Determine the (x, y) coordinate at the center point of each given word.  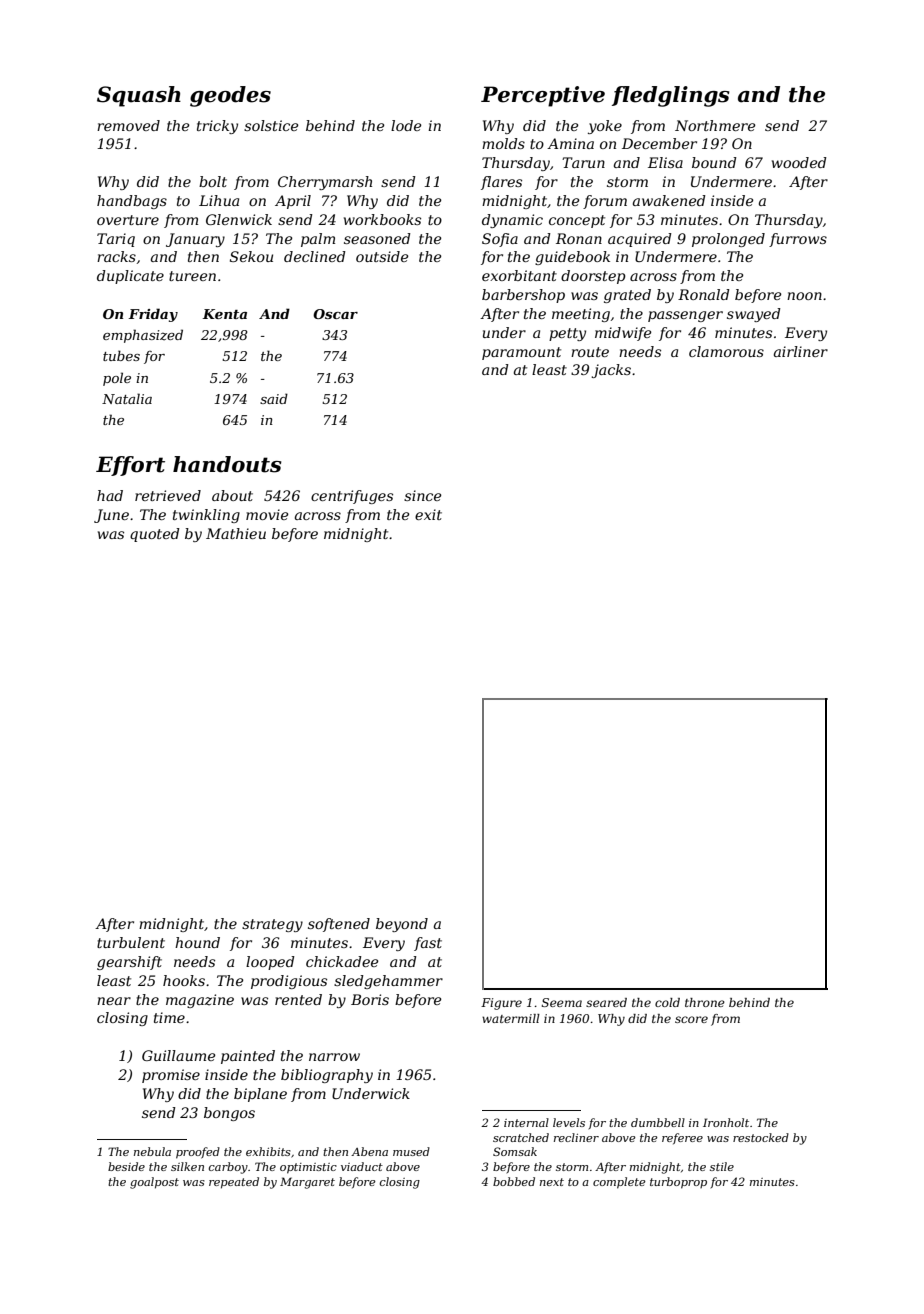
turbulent (131, 942)
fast (428, 944)
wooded (799, 162)
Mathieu (236, 533)
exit (428, 514)
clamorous (726, 351)
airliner (801, 351)
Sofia (500, 240)
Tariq (116, 240)
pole (117, 379)
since (422, 495)
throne (705, 1002)
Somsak (515, 1151)
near (114, 1001)
